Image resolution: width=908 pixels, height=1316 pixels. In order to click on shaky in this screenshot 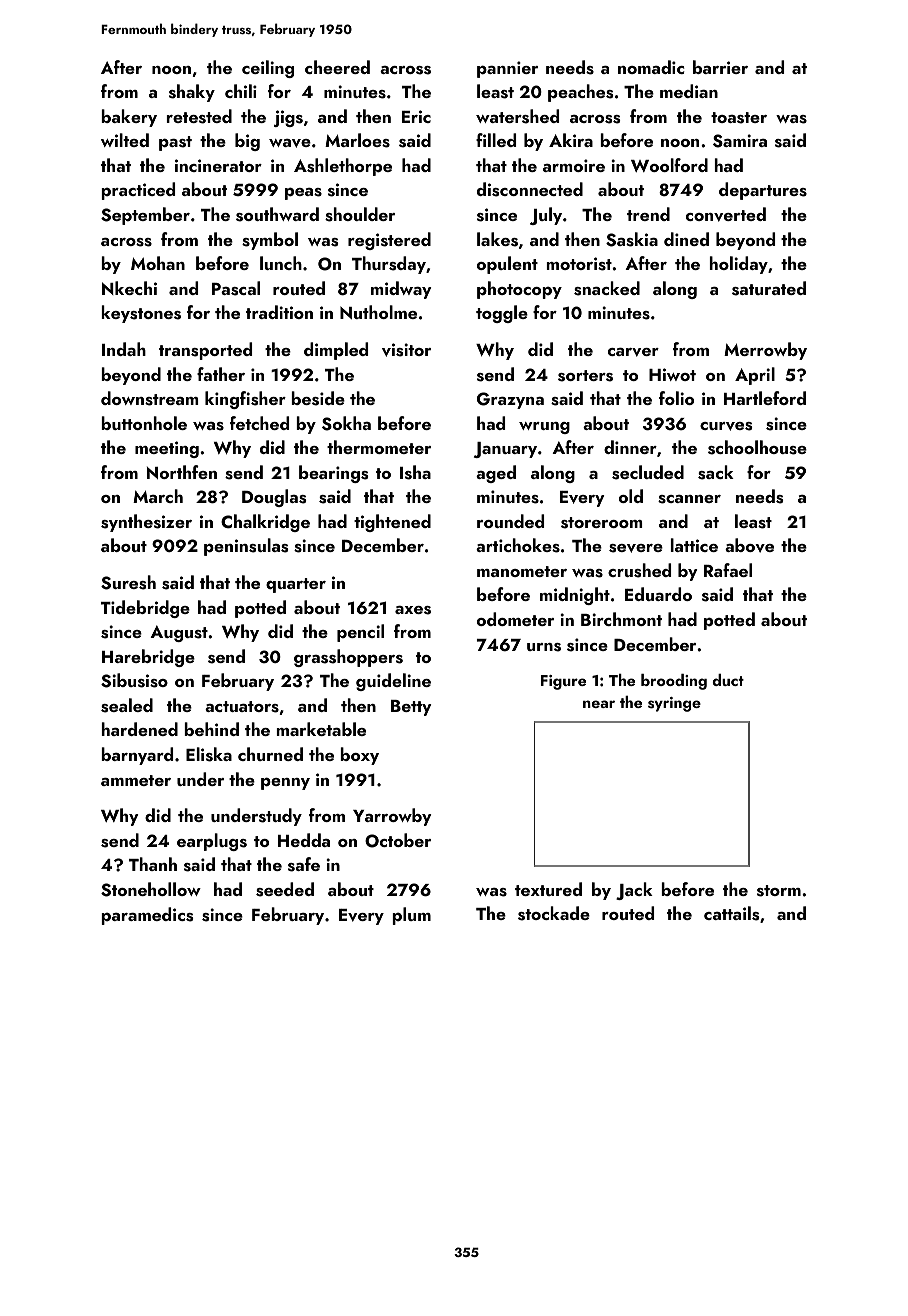, I will do `click(192, 93)`.
